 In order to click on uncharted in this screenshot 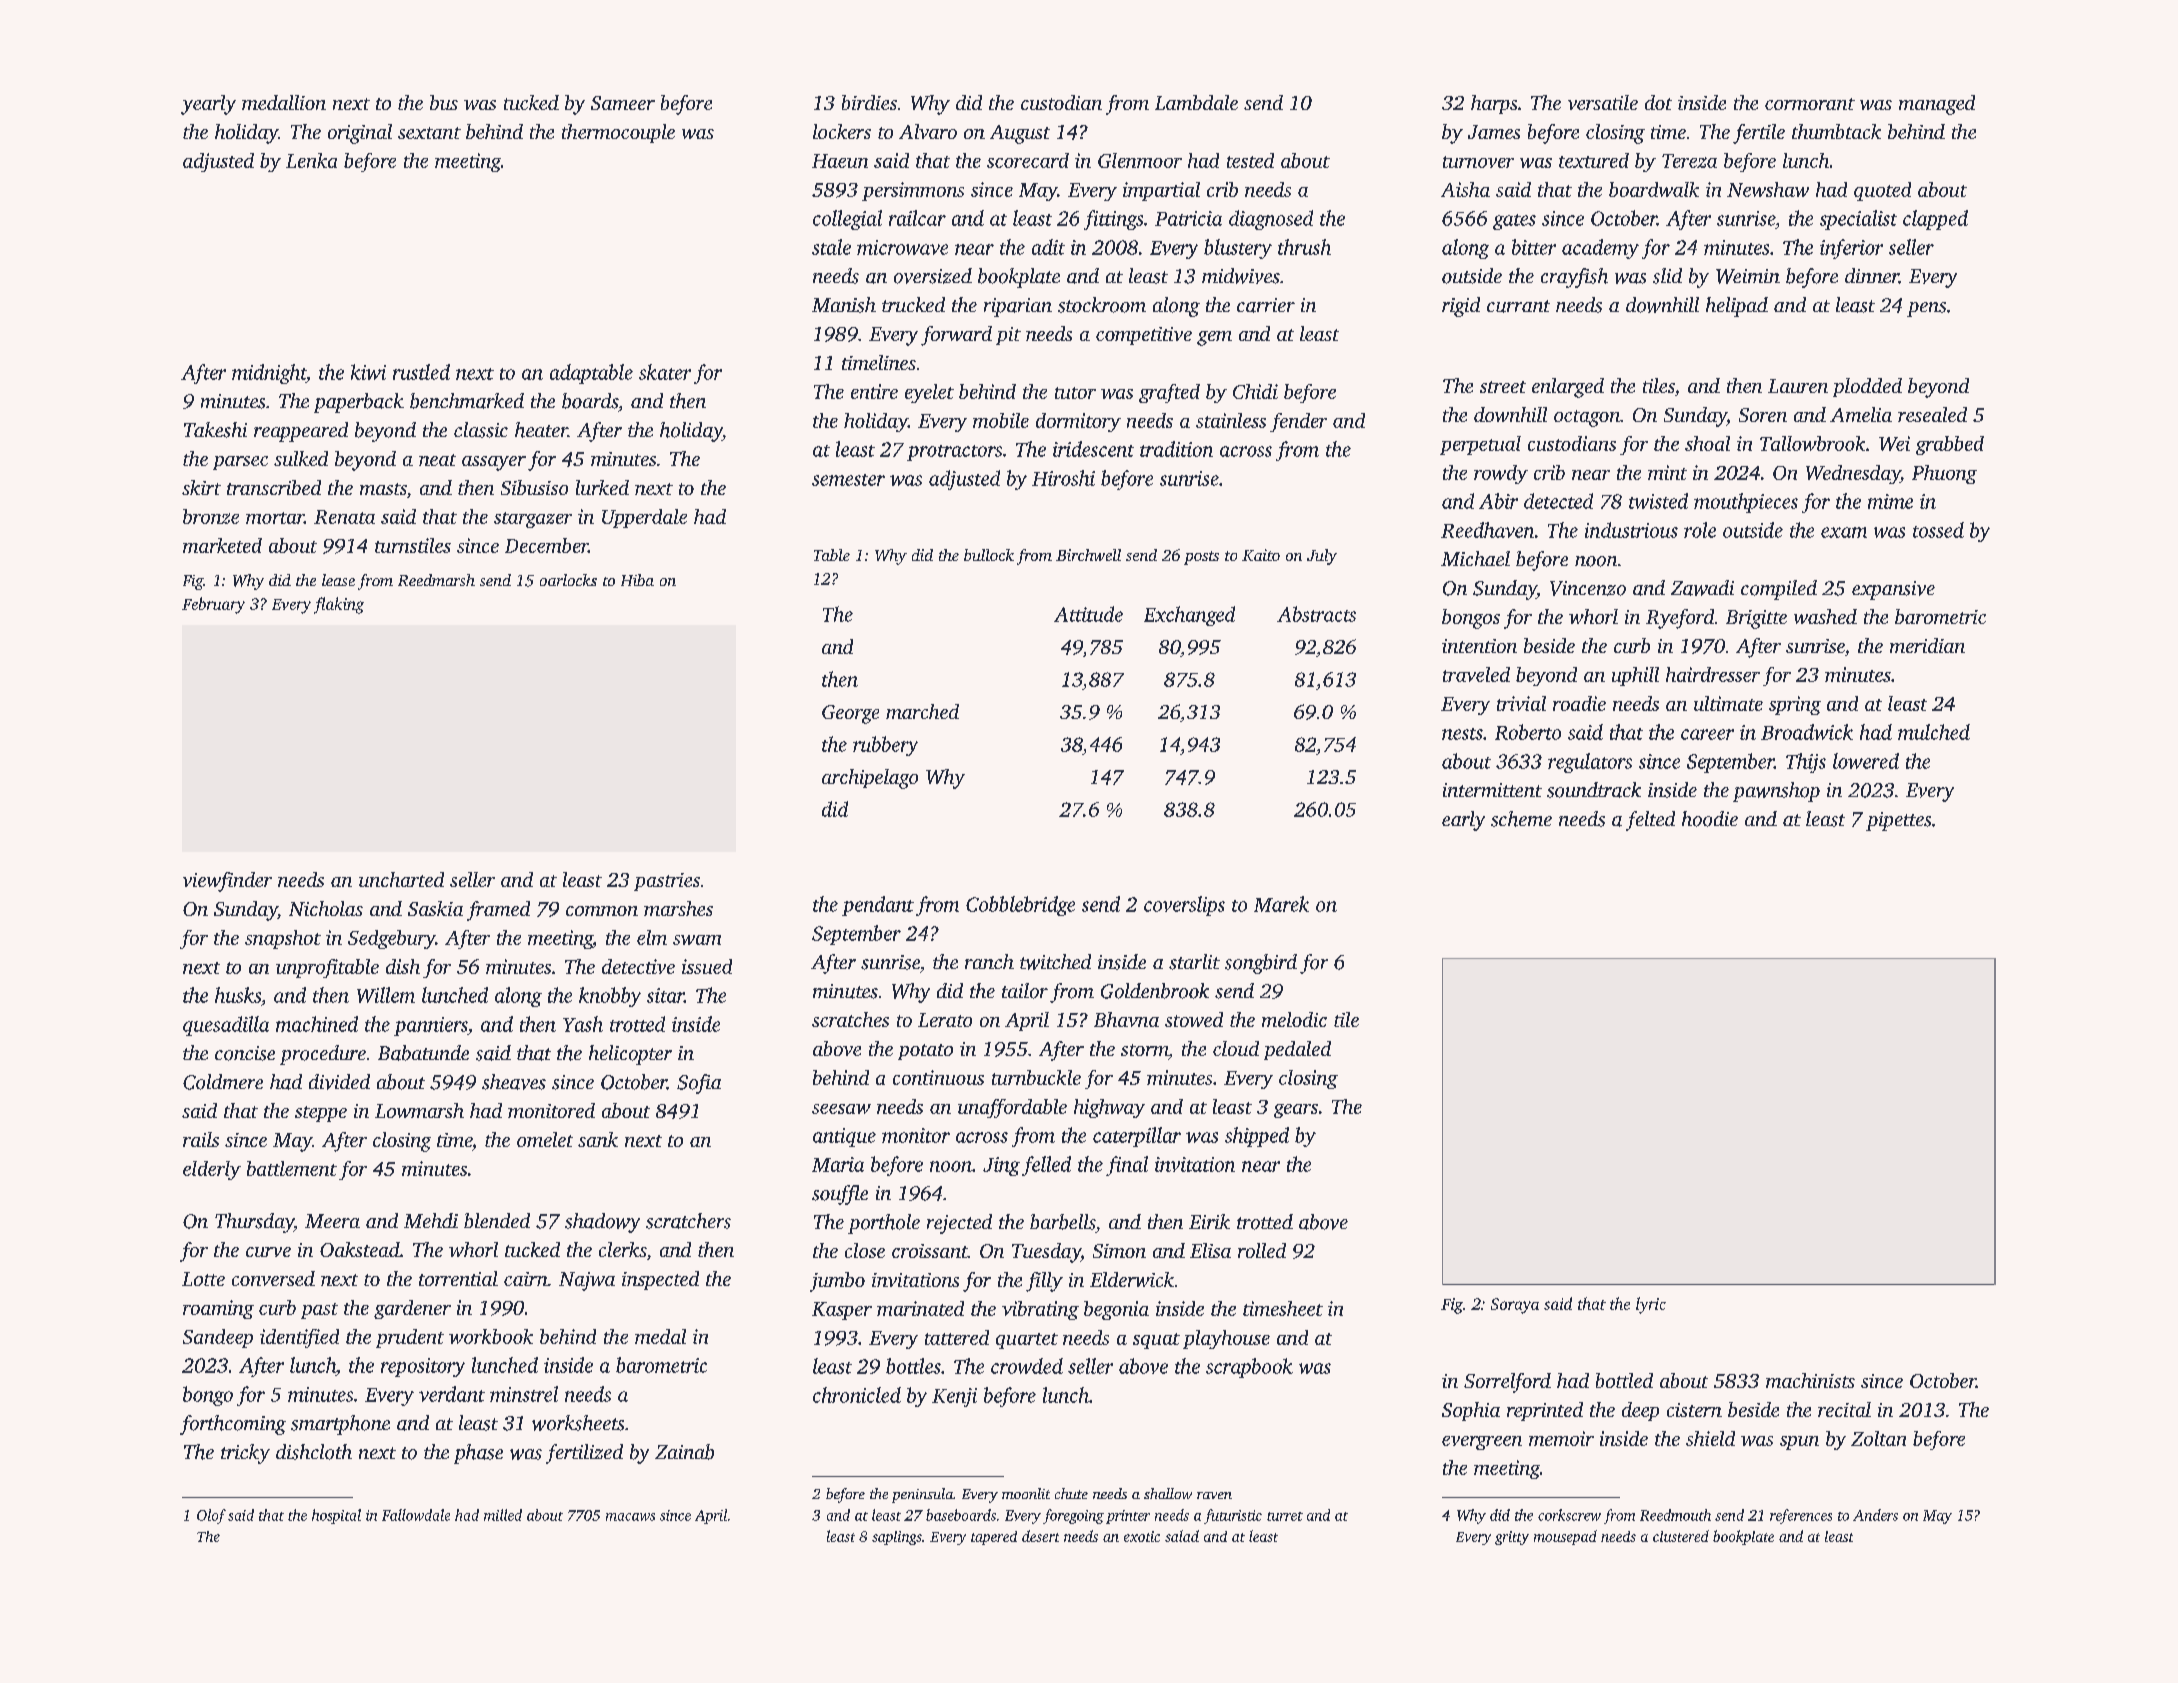, I will do `click(401, 879)`.
